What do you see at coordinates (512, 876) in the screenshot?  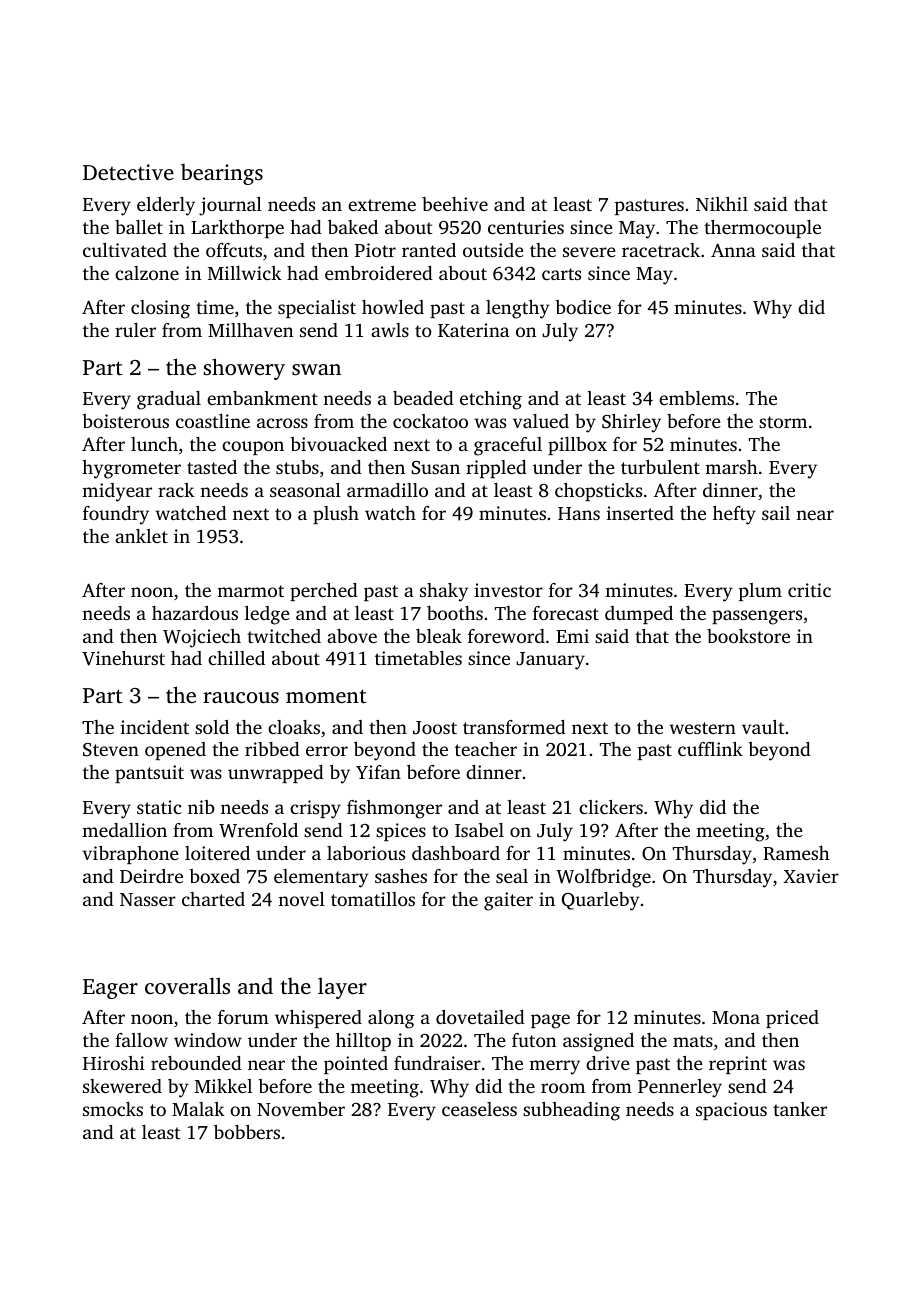 I see `seal` at bounding box center [512, 876].
